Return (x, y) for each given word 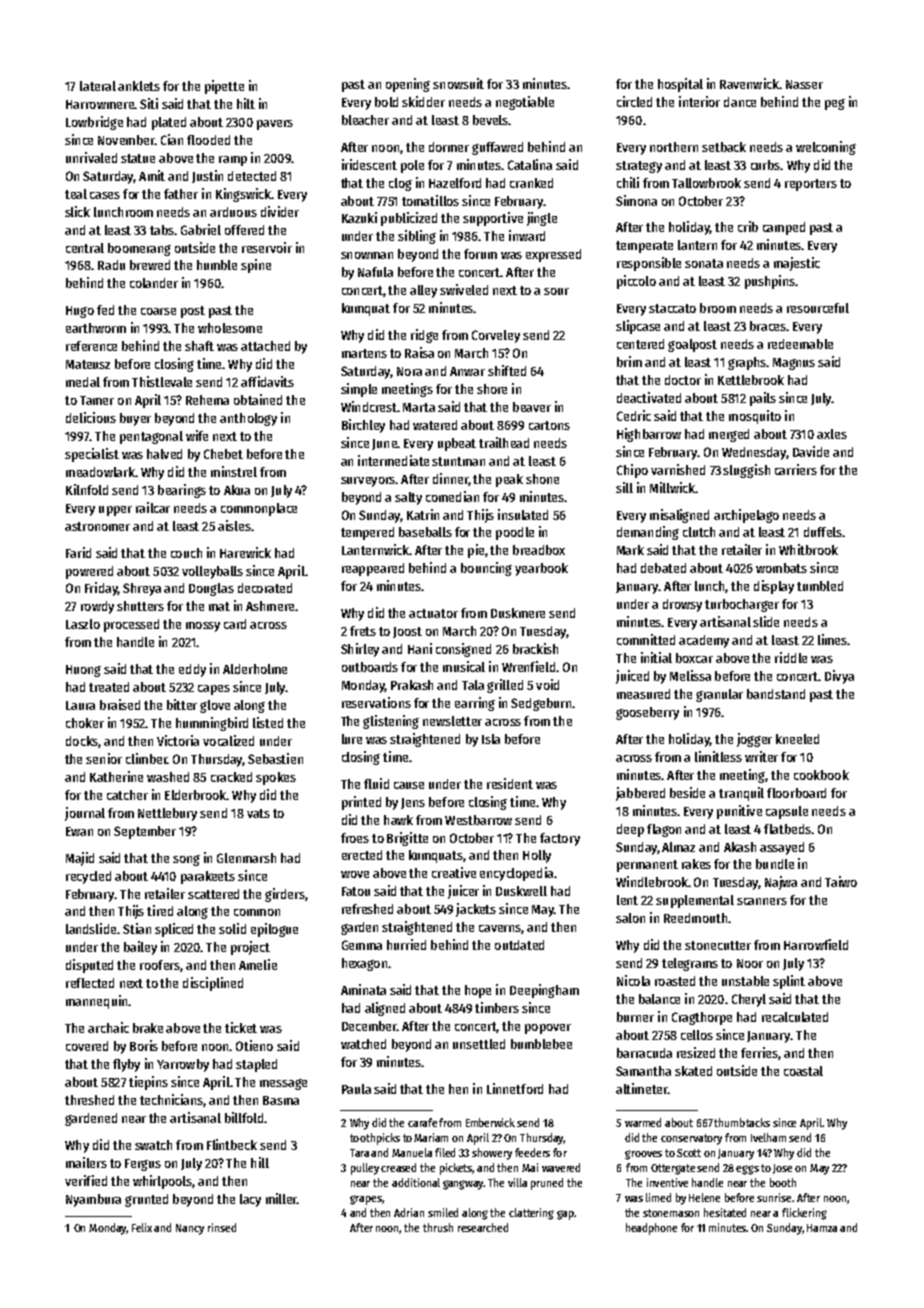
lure (352, 739)
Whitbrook (808, 549)
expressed (553, 255)
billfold (244, 1117)
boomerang (139, 249)
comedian (452, 496)
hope (478, 991)
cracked (231, 777)
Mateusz (88, 364)
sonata (704, 263)
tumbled (820, 586)
